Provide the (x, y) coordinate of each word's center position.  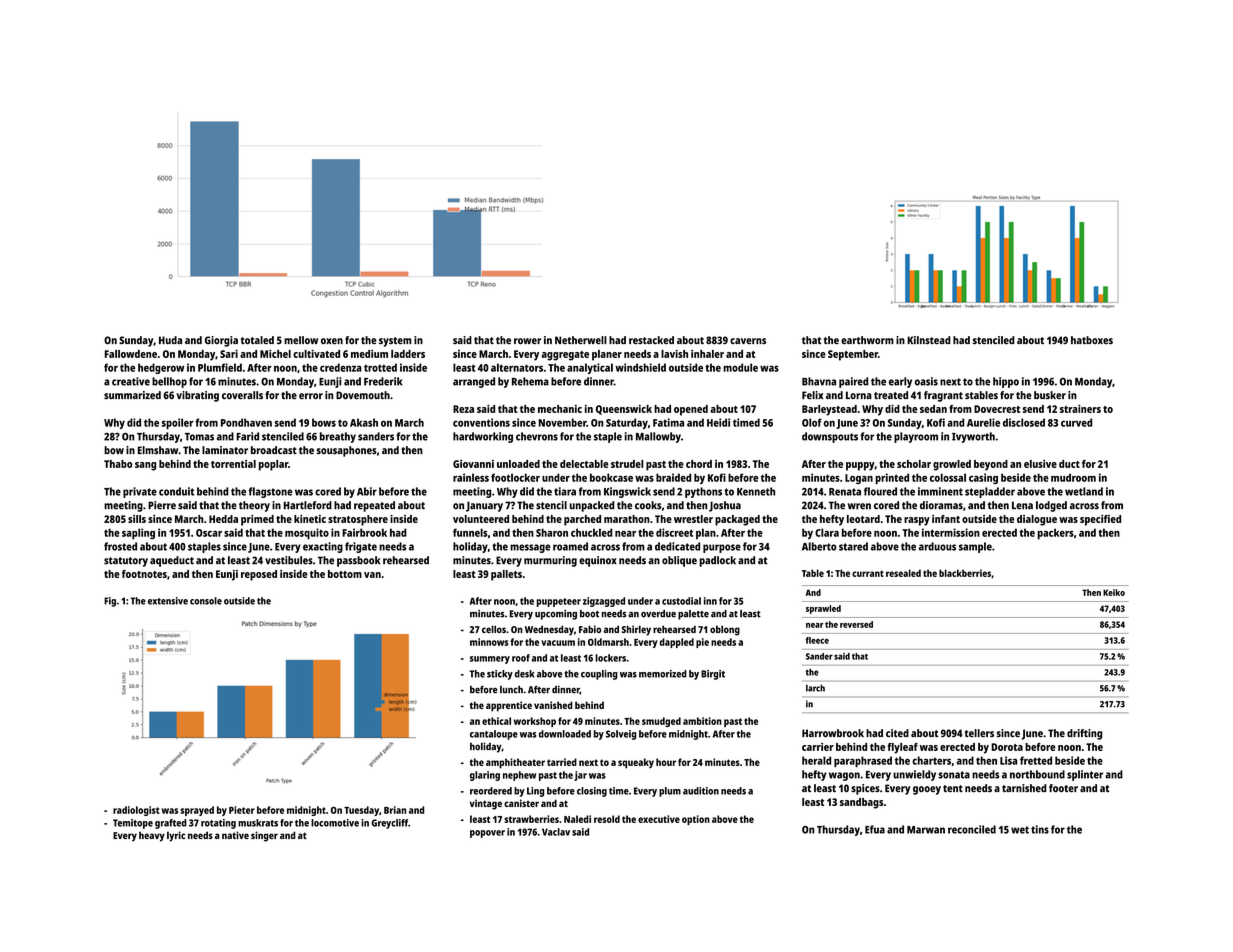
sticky (500, 675)
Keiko (1114, 592)
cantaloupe (494, 735)
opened (691, 410)
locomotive (335, 823)
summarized (132, 395)
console (206, 601)
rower (527, 341)
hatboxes (1092, 340)
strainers (1080, 409)
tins (1040, 829)
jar (580, 776)
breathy (338, 437)
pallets (506, 575)
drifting (1084, 734)
